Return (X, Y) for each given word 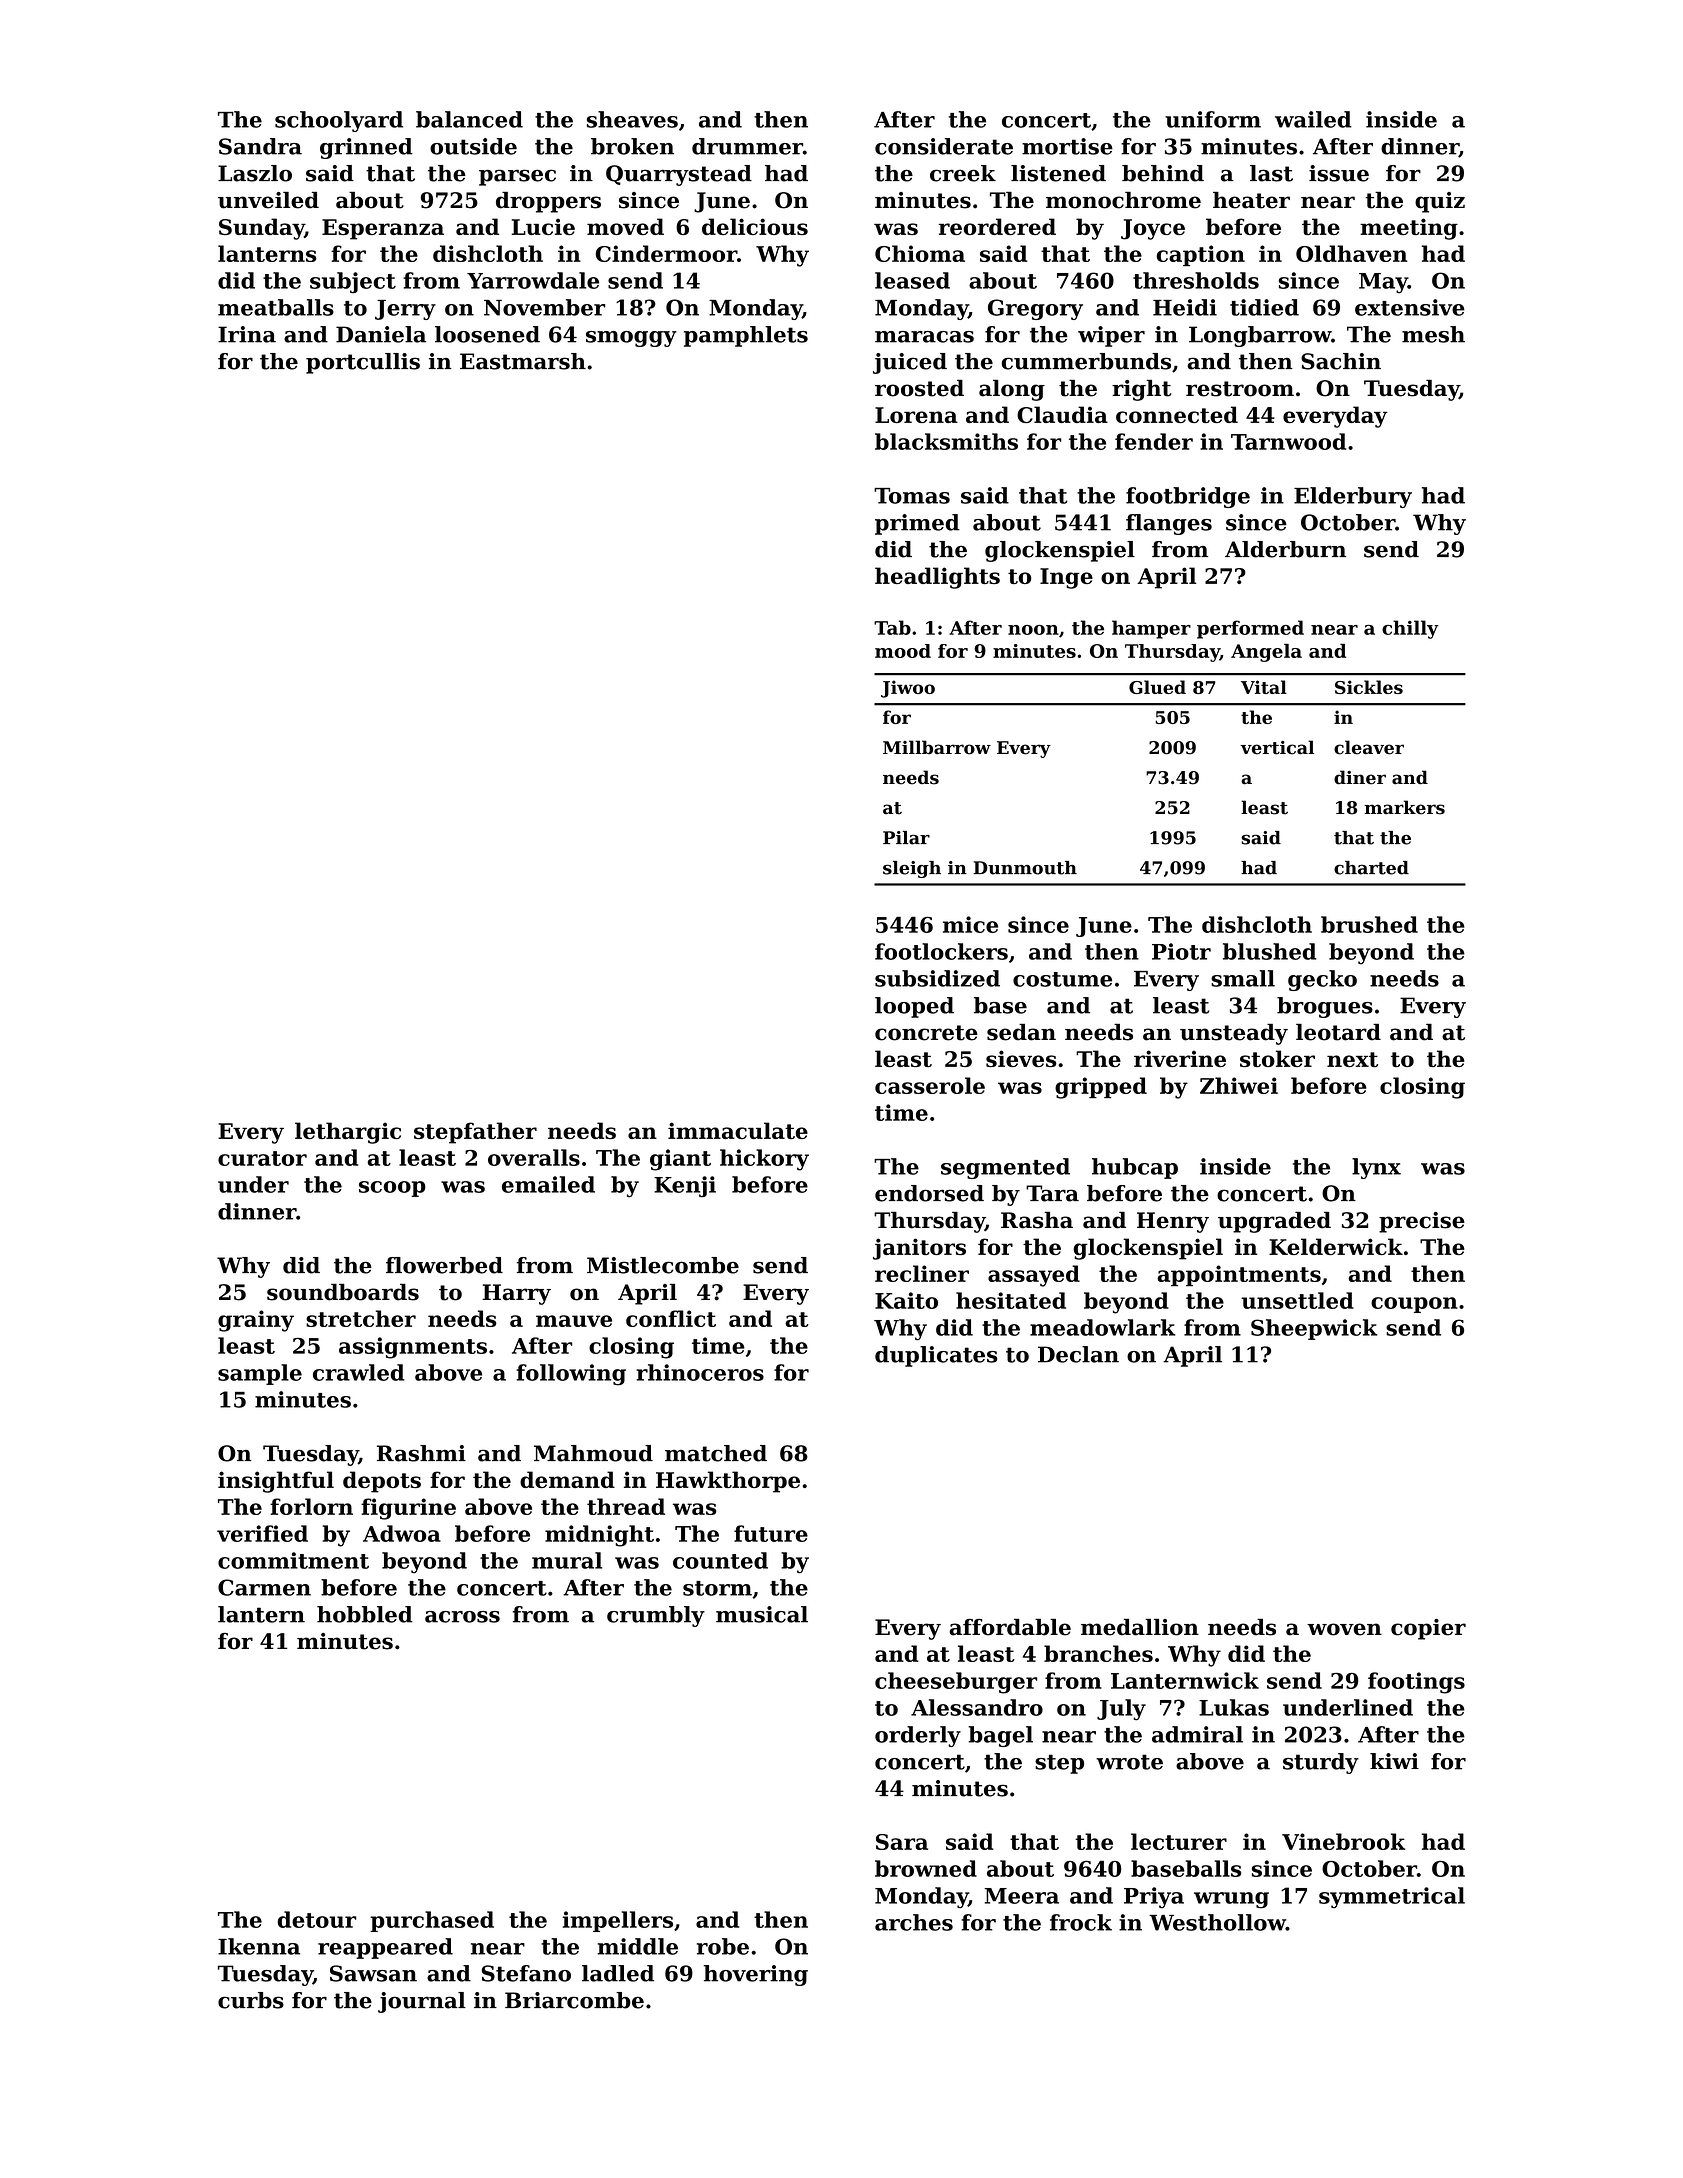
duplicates (936, 1356)
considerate (944, 146)
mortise (1067, 146)
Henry (1173, 1222)
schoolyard (339, 121)
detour (316, 1919)
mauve (574, 1321)
